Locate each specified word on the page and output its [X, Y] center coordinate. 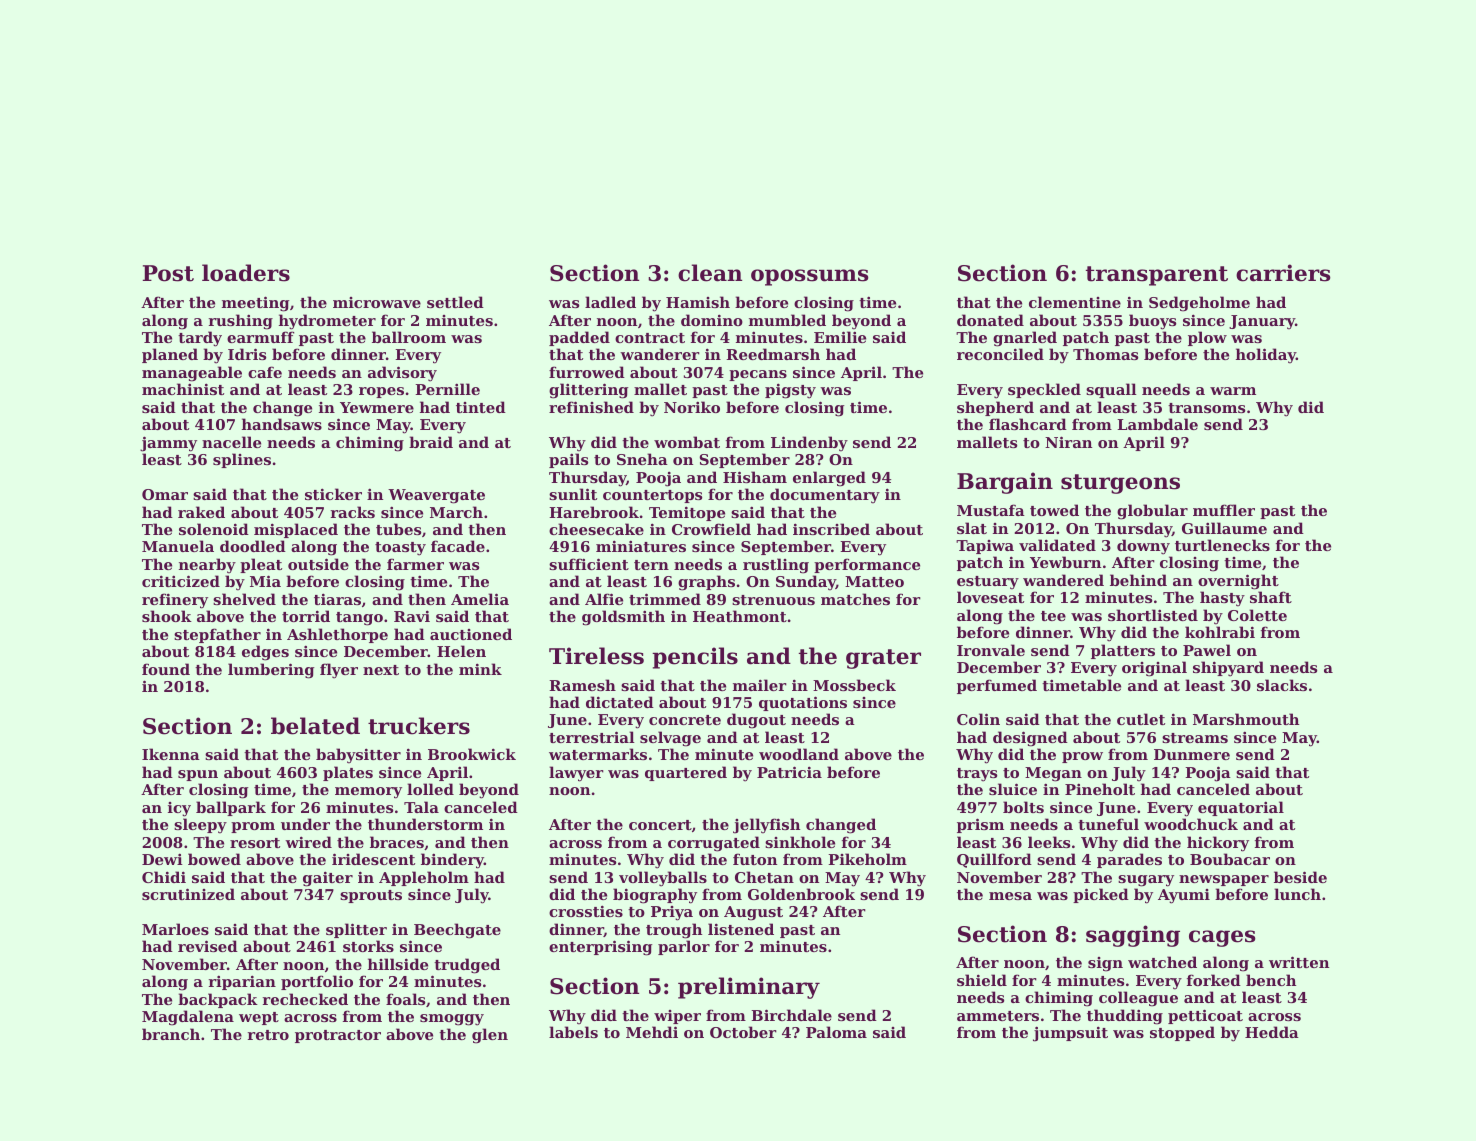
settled [455, 302]
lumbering [271, 671]
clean [710, 273]
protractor [338, 1036]
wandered [1063, 580]
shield [982, 980]
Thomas [1105, 354]
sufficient [589, 564]
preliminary [749, 988]
